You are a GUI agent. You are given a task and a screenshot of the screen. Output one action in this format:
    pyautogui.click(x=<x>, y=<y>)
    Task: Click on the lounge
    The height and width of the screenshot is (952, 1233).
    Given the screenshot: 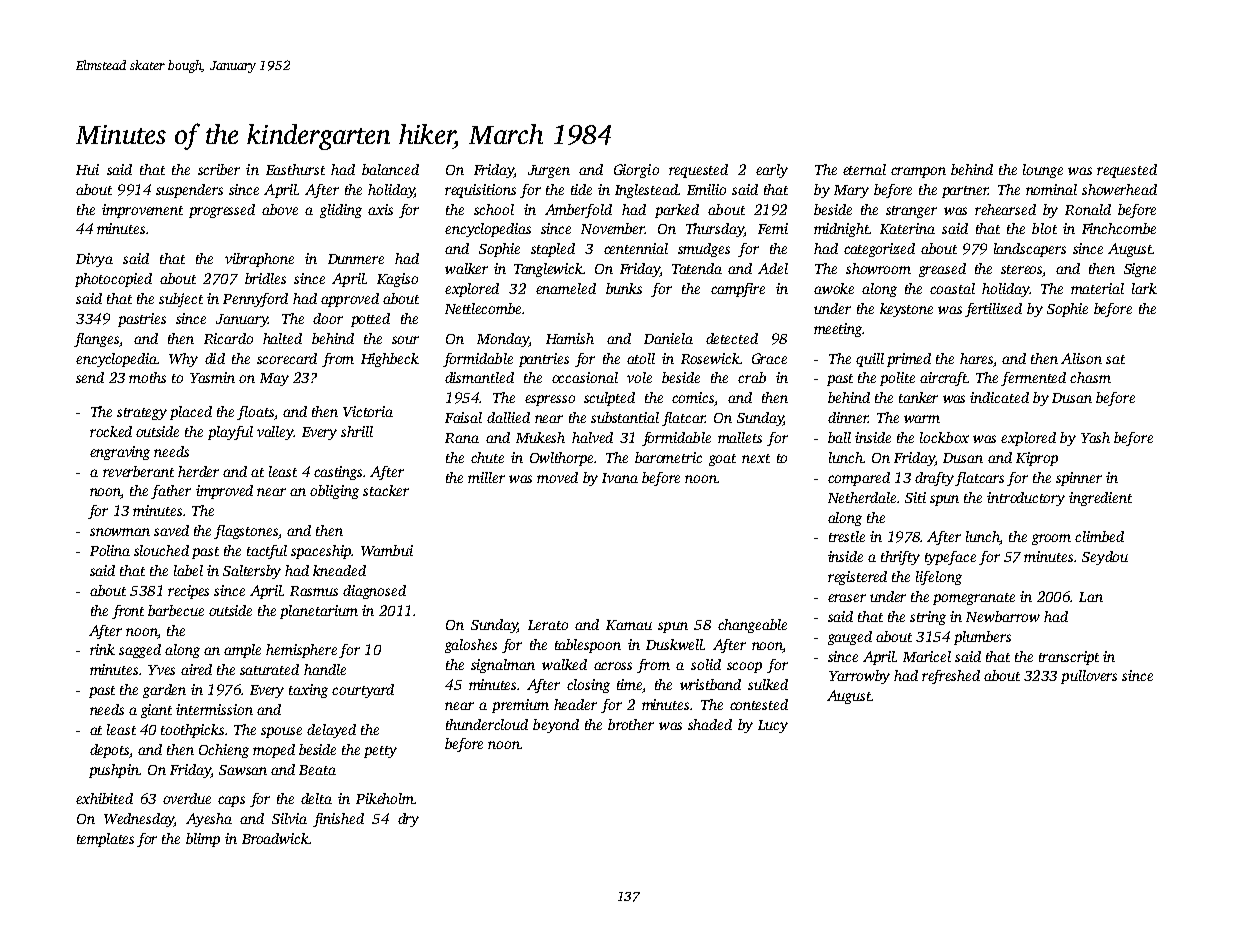 What is the action you would take?
    pyautogui.click(x=1043, y=171)
